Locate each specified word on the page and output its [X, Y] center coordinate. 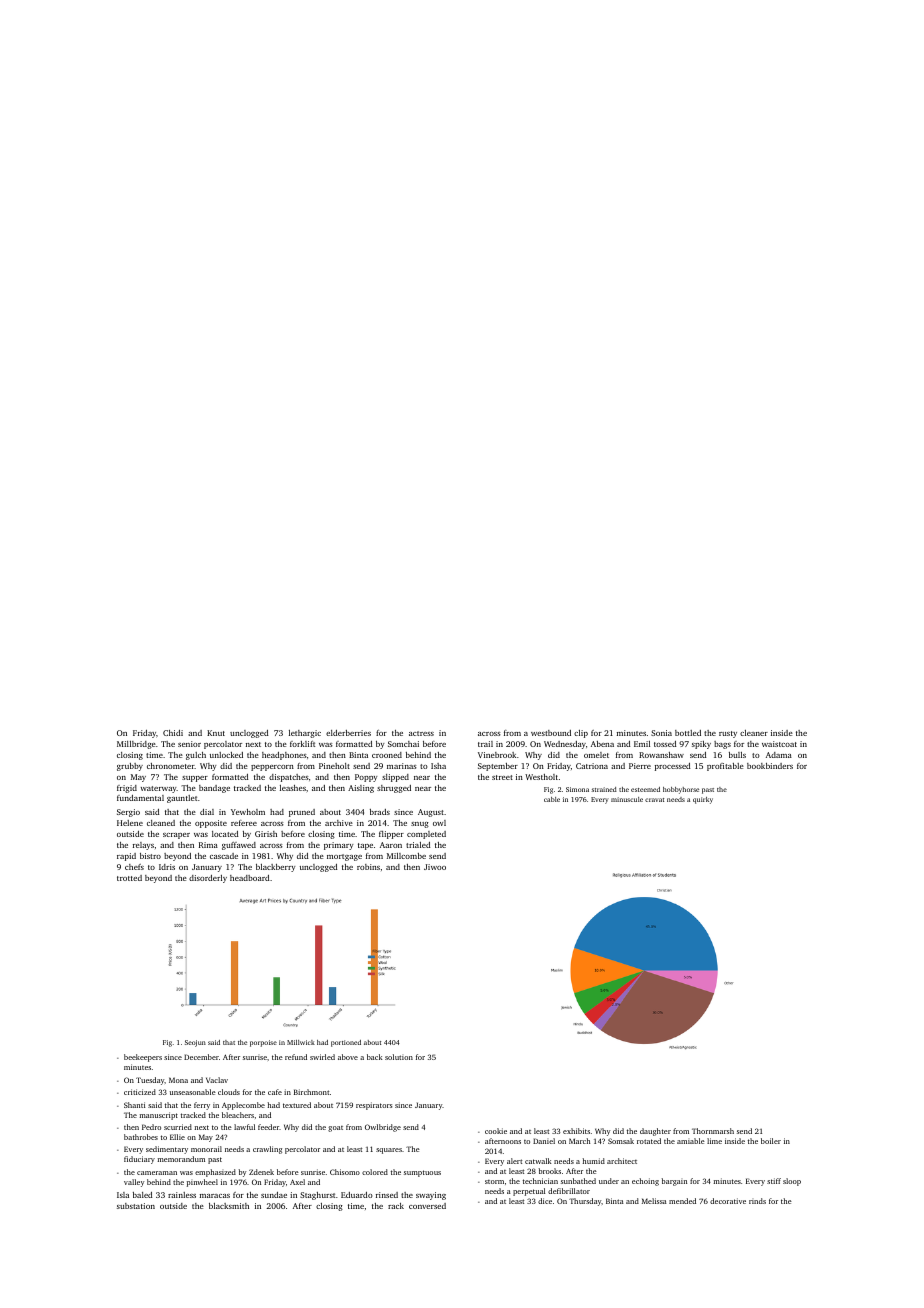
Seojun [195, 1043]
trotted [129, 878]
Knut [216, 733]
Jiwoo [435, 867]
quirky [703, 800]
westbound [551, 733]
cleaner [754, 733]
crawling [267, 1150]
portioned [346, 1043]
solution [399, 1057]
